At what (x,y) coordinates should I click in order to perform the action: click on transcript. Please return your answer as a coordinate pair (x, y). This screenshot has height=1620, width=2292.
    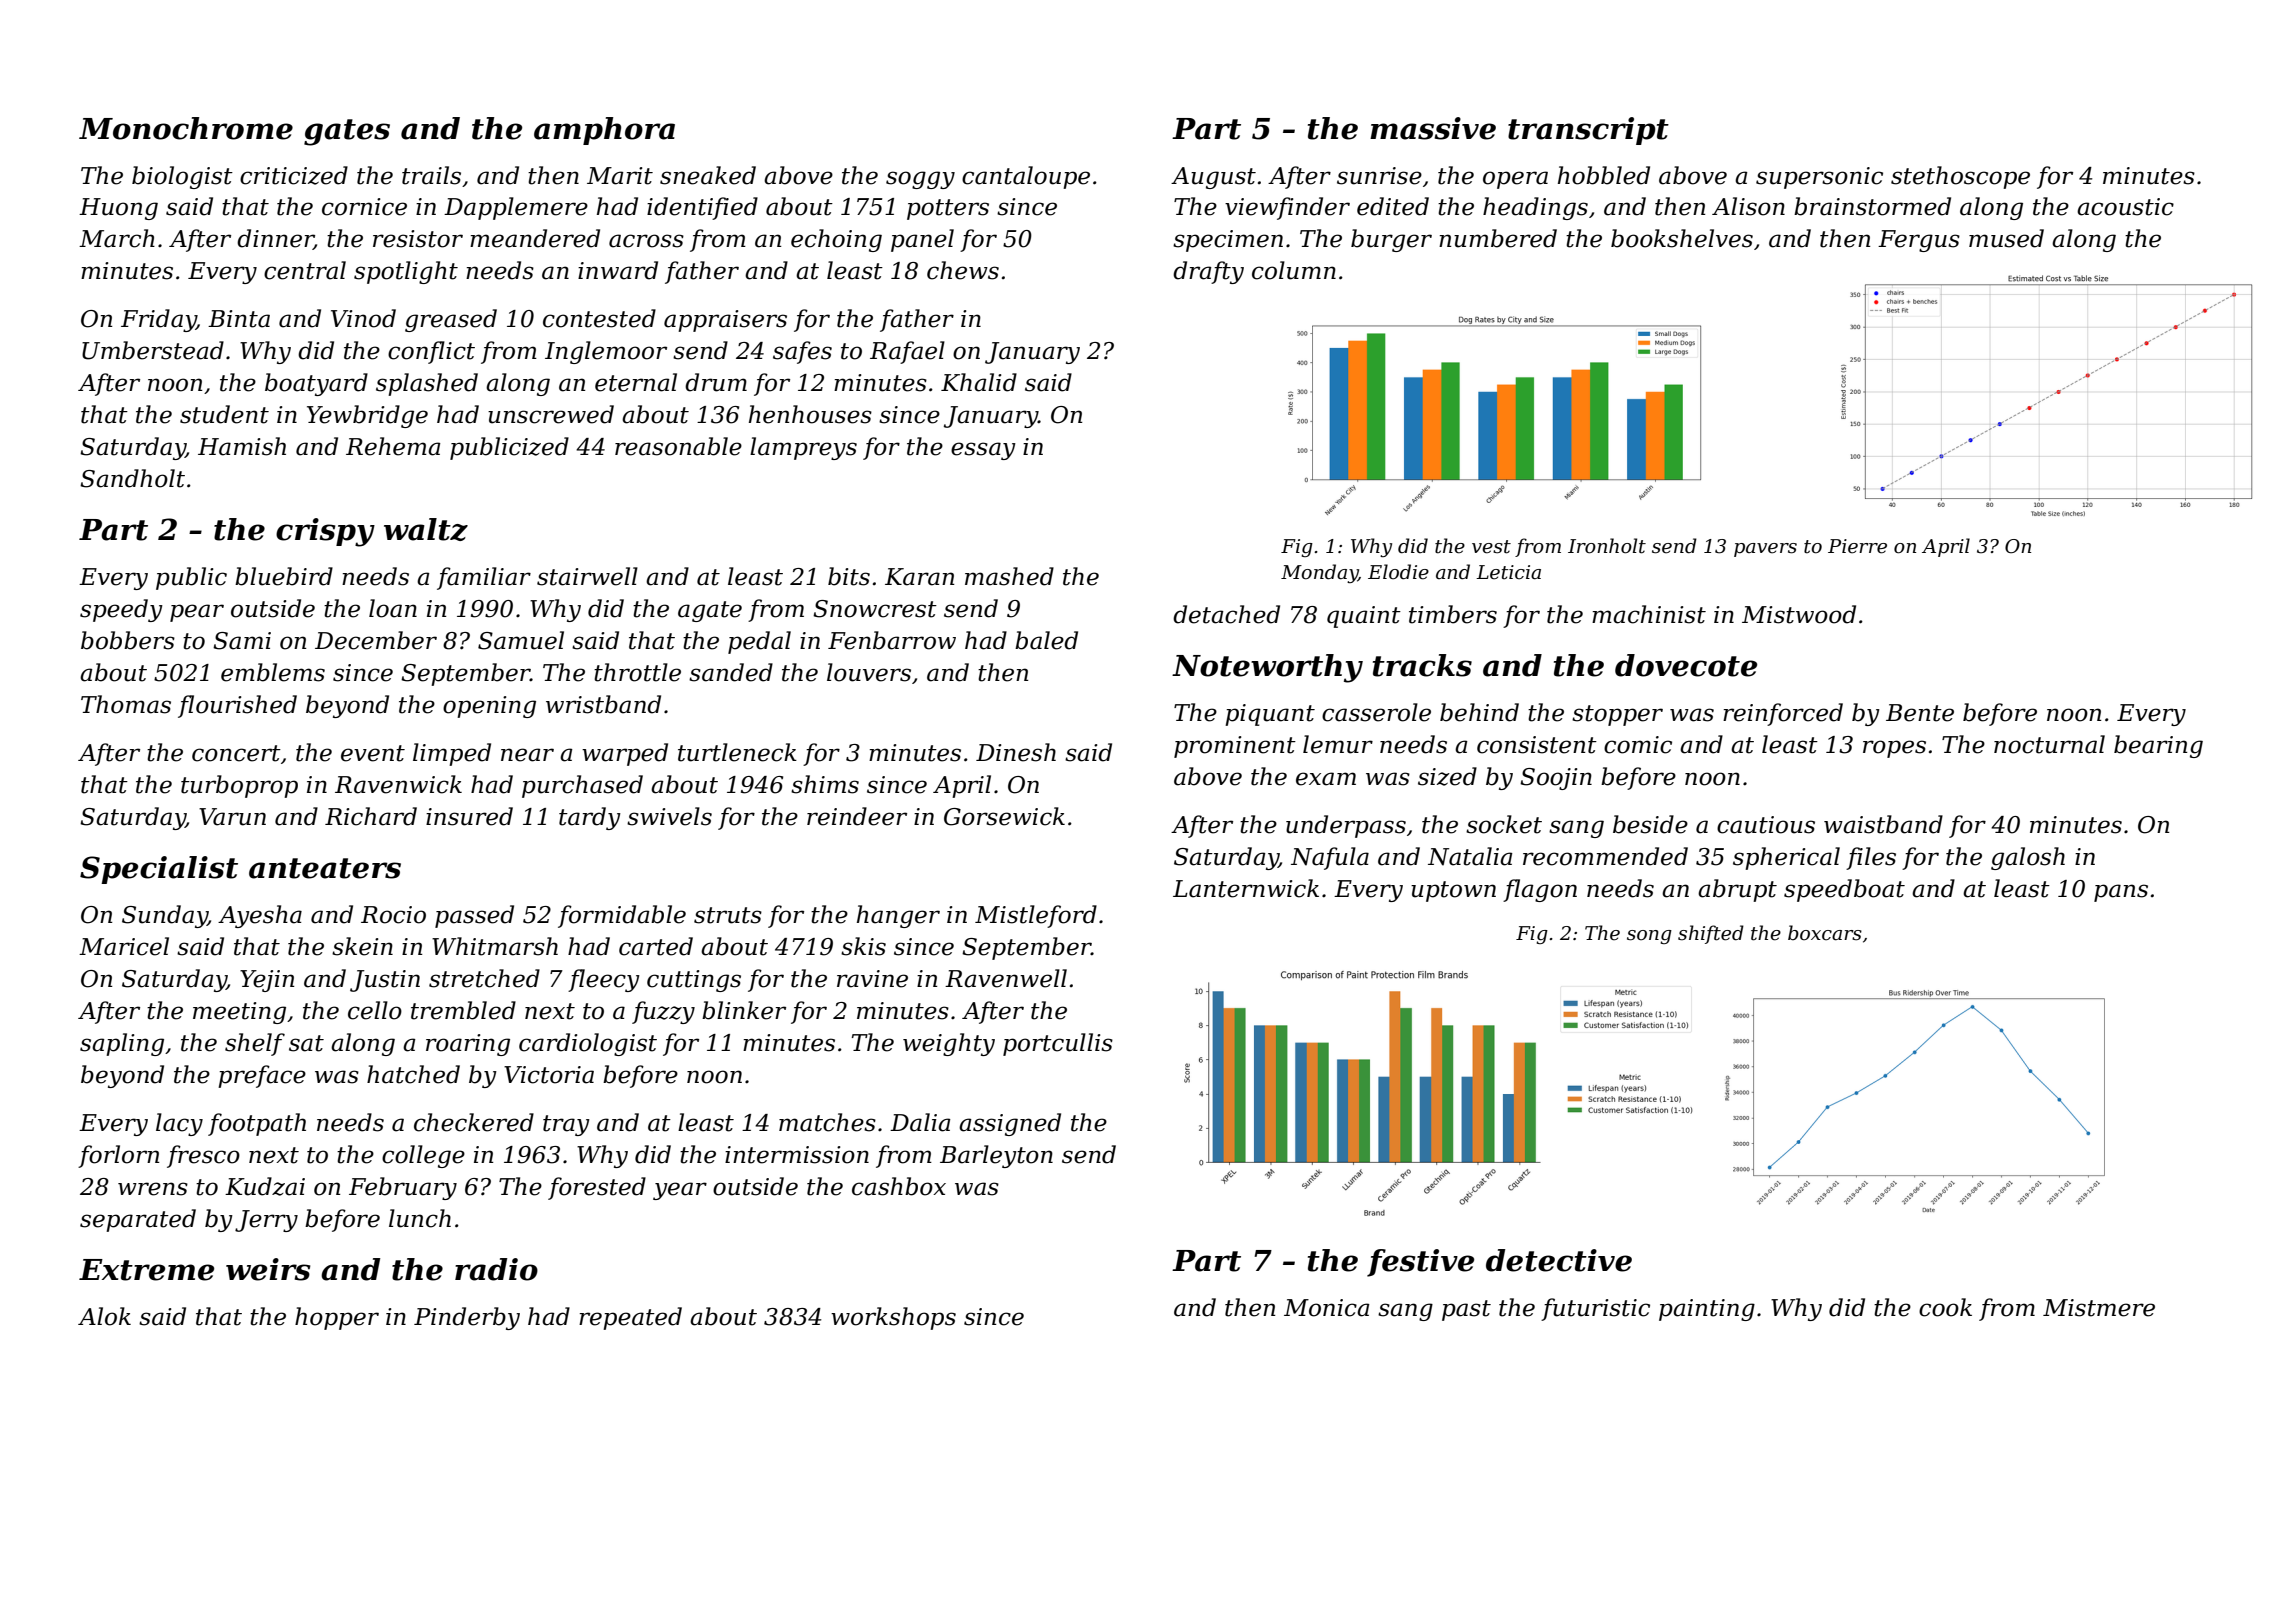
    Looking at the image, I should click on (1588, 131).
